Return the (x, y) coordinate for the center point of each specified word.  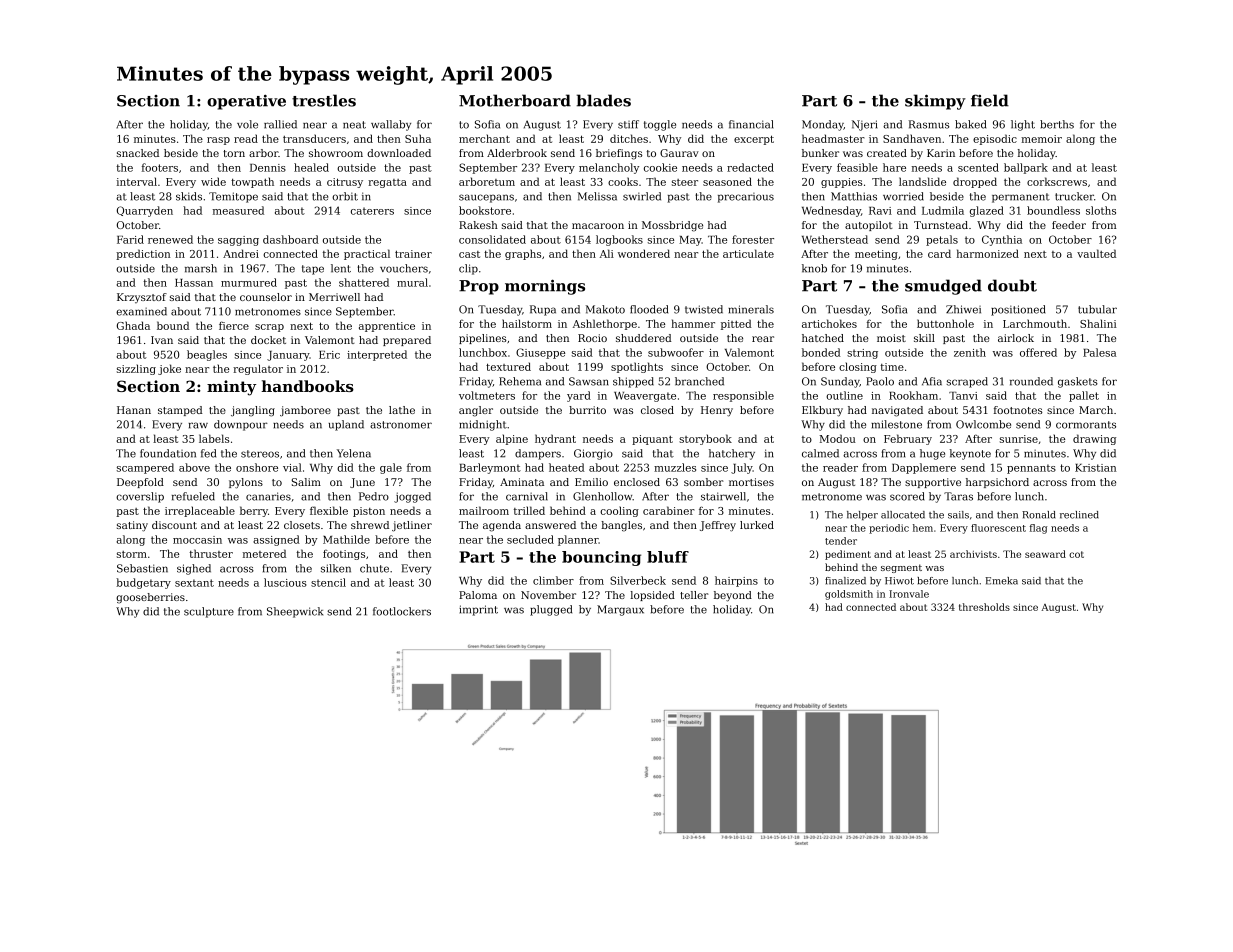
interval (137, 181)
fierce (234, 325)
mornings (545, 287)
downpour (241, 425)
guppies (841, 183)
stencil (328, 582)
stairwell (723, 496)
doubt (1012, 285)
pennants (1031, 469)
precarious (746, 198)
